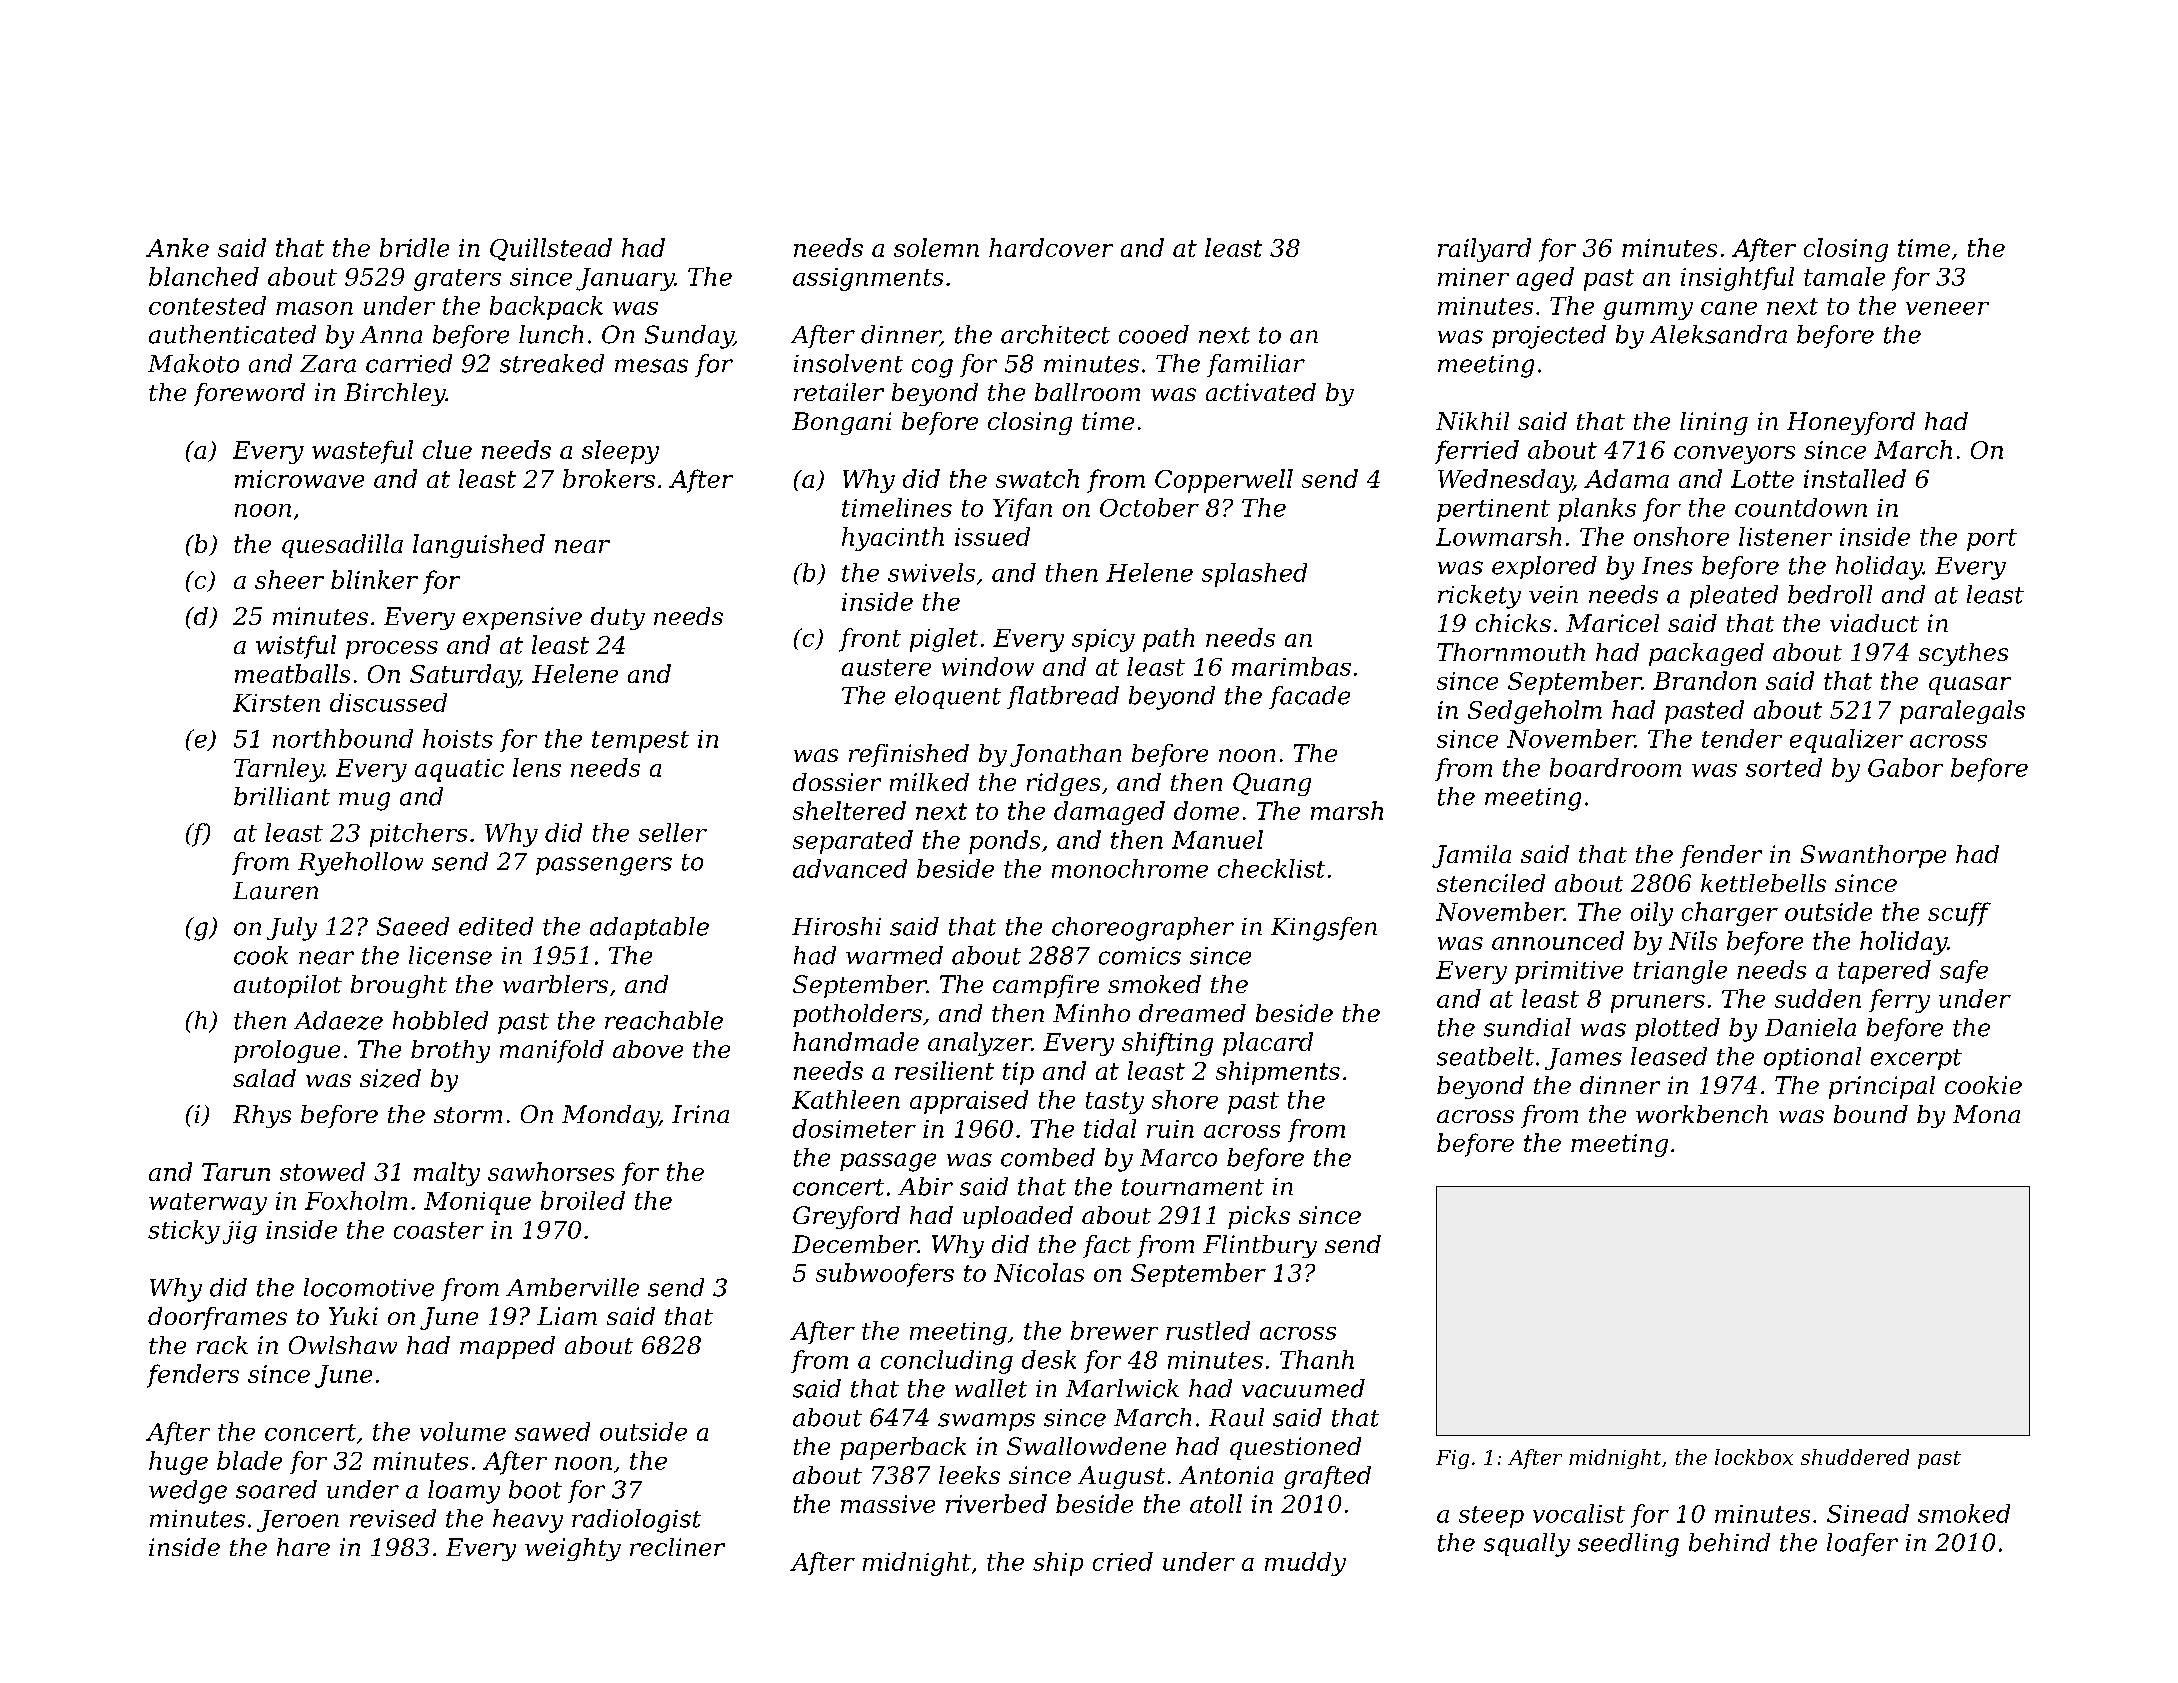  What do you see at coordinates (292, 673) in the document?
I see `meatballs` at bounding box center [292, 673].
